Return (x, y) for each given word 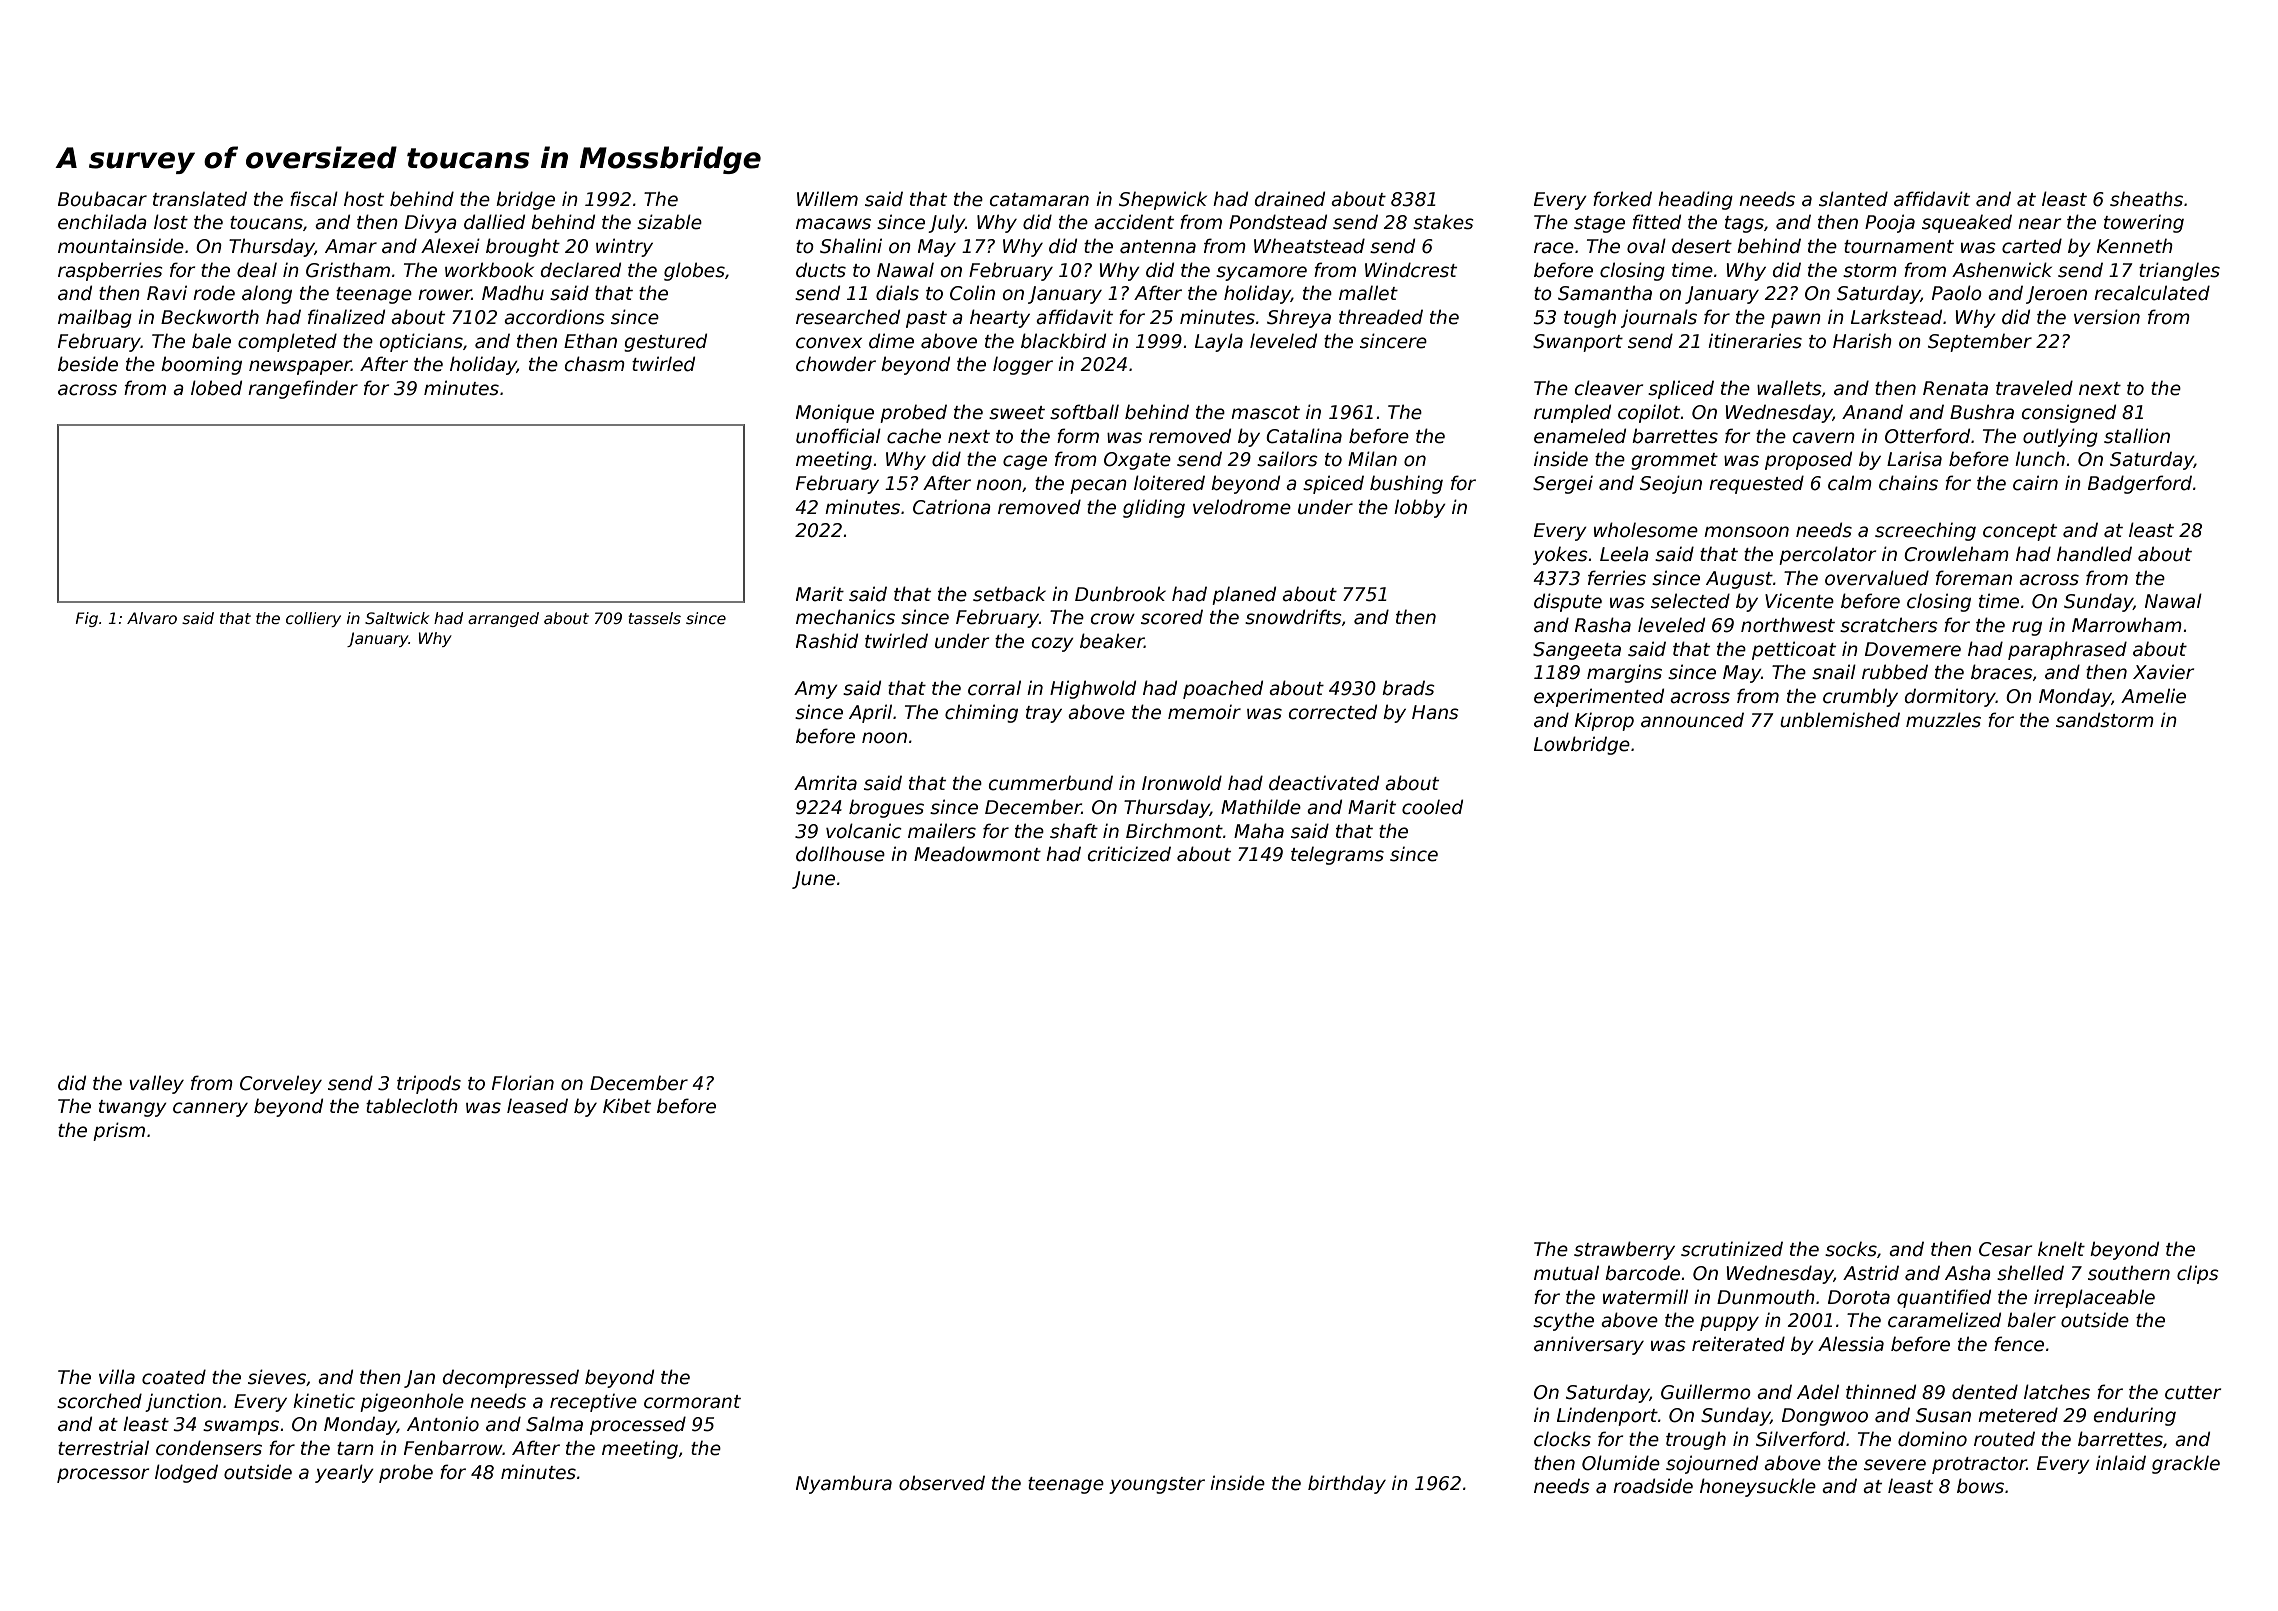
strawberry (1624, 1250)
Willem (827, 199)
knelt (2061, 1249)
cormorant (692, 1402)
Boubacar (102, 199)
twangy (133, 1108)
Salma (554, 1424)
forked (1622, 199)
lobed (216, 388)
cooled (1432, 807)
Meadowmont (977, 854)
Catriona (952, 507)
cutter (2193, 1393)
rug (2027, 628)
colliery (313, 619)
